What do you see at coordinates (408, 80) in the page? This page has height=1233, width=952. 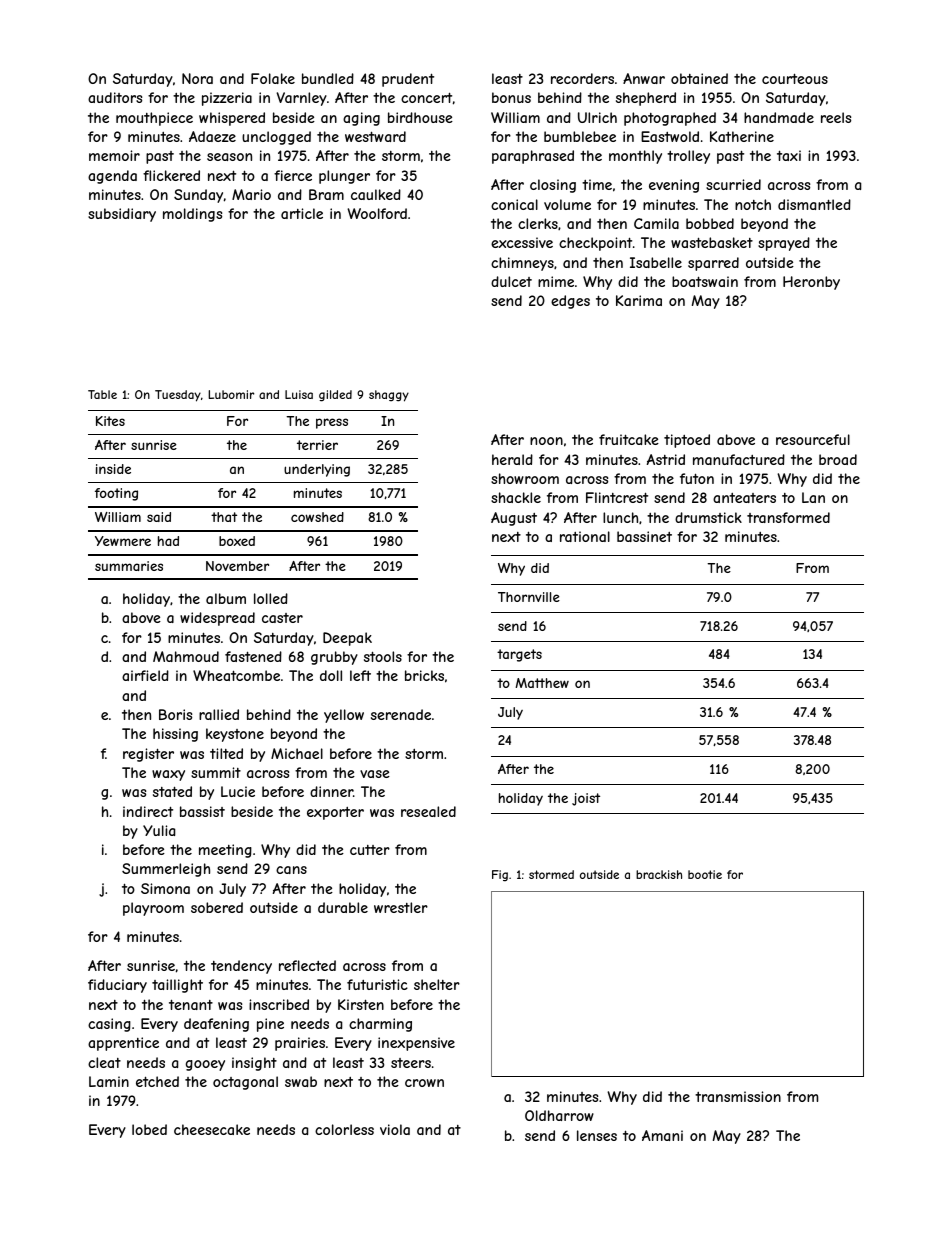 I see `prudent` at bounding box center [408, 80].
